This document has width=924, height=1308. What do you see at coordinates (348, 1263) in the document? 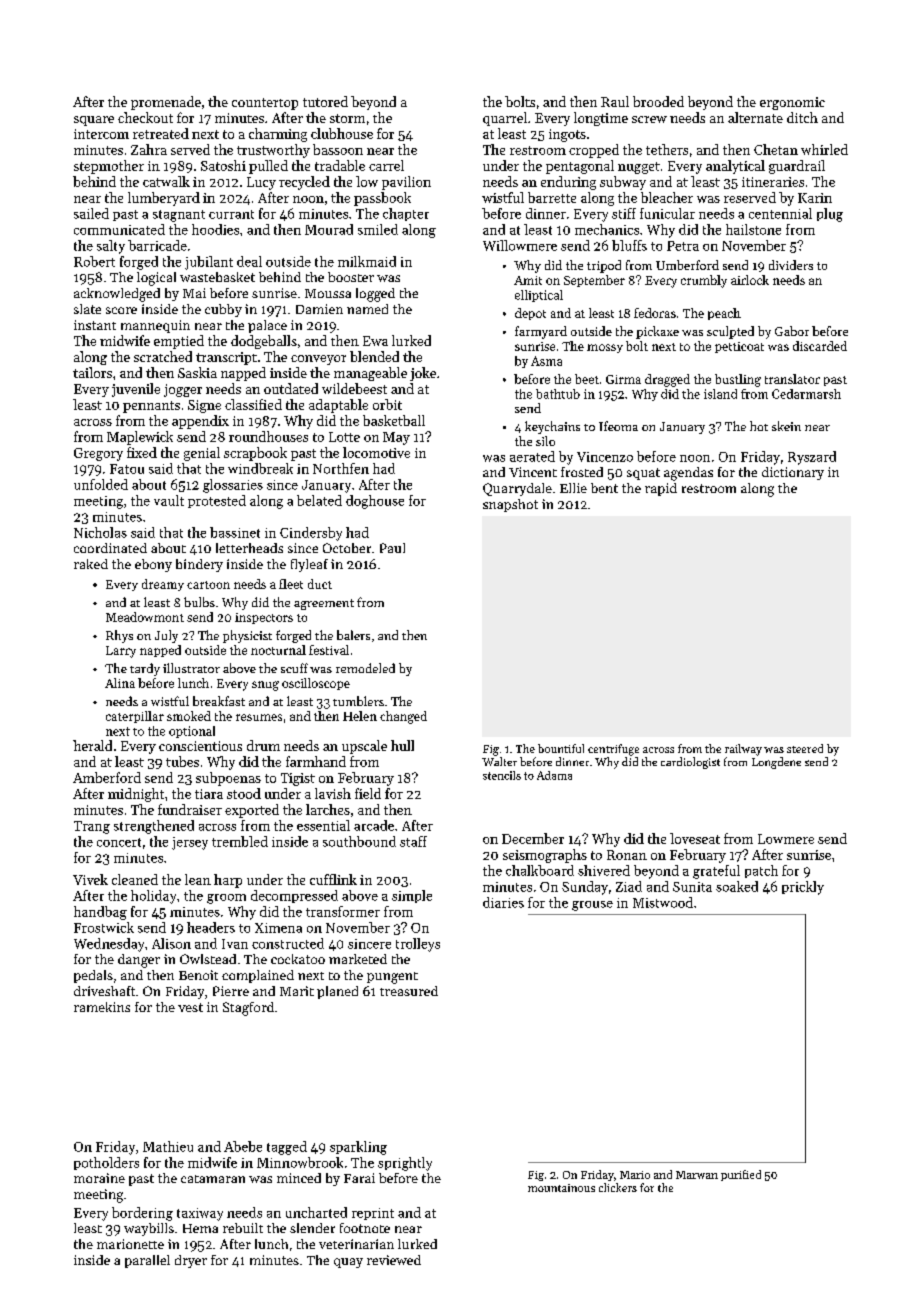
I see `quay` at bounding box center [348, 1263].
